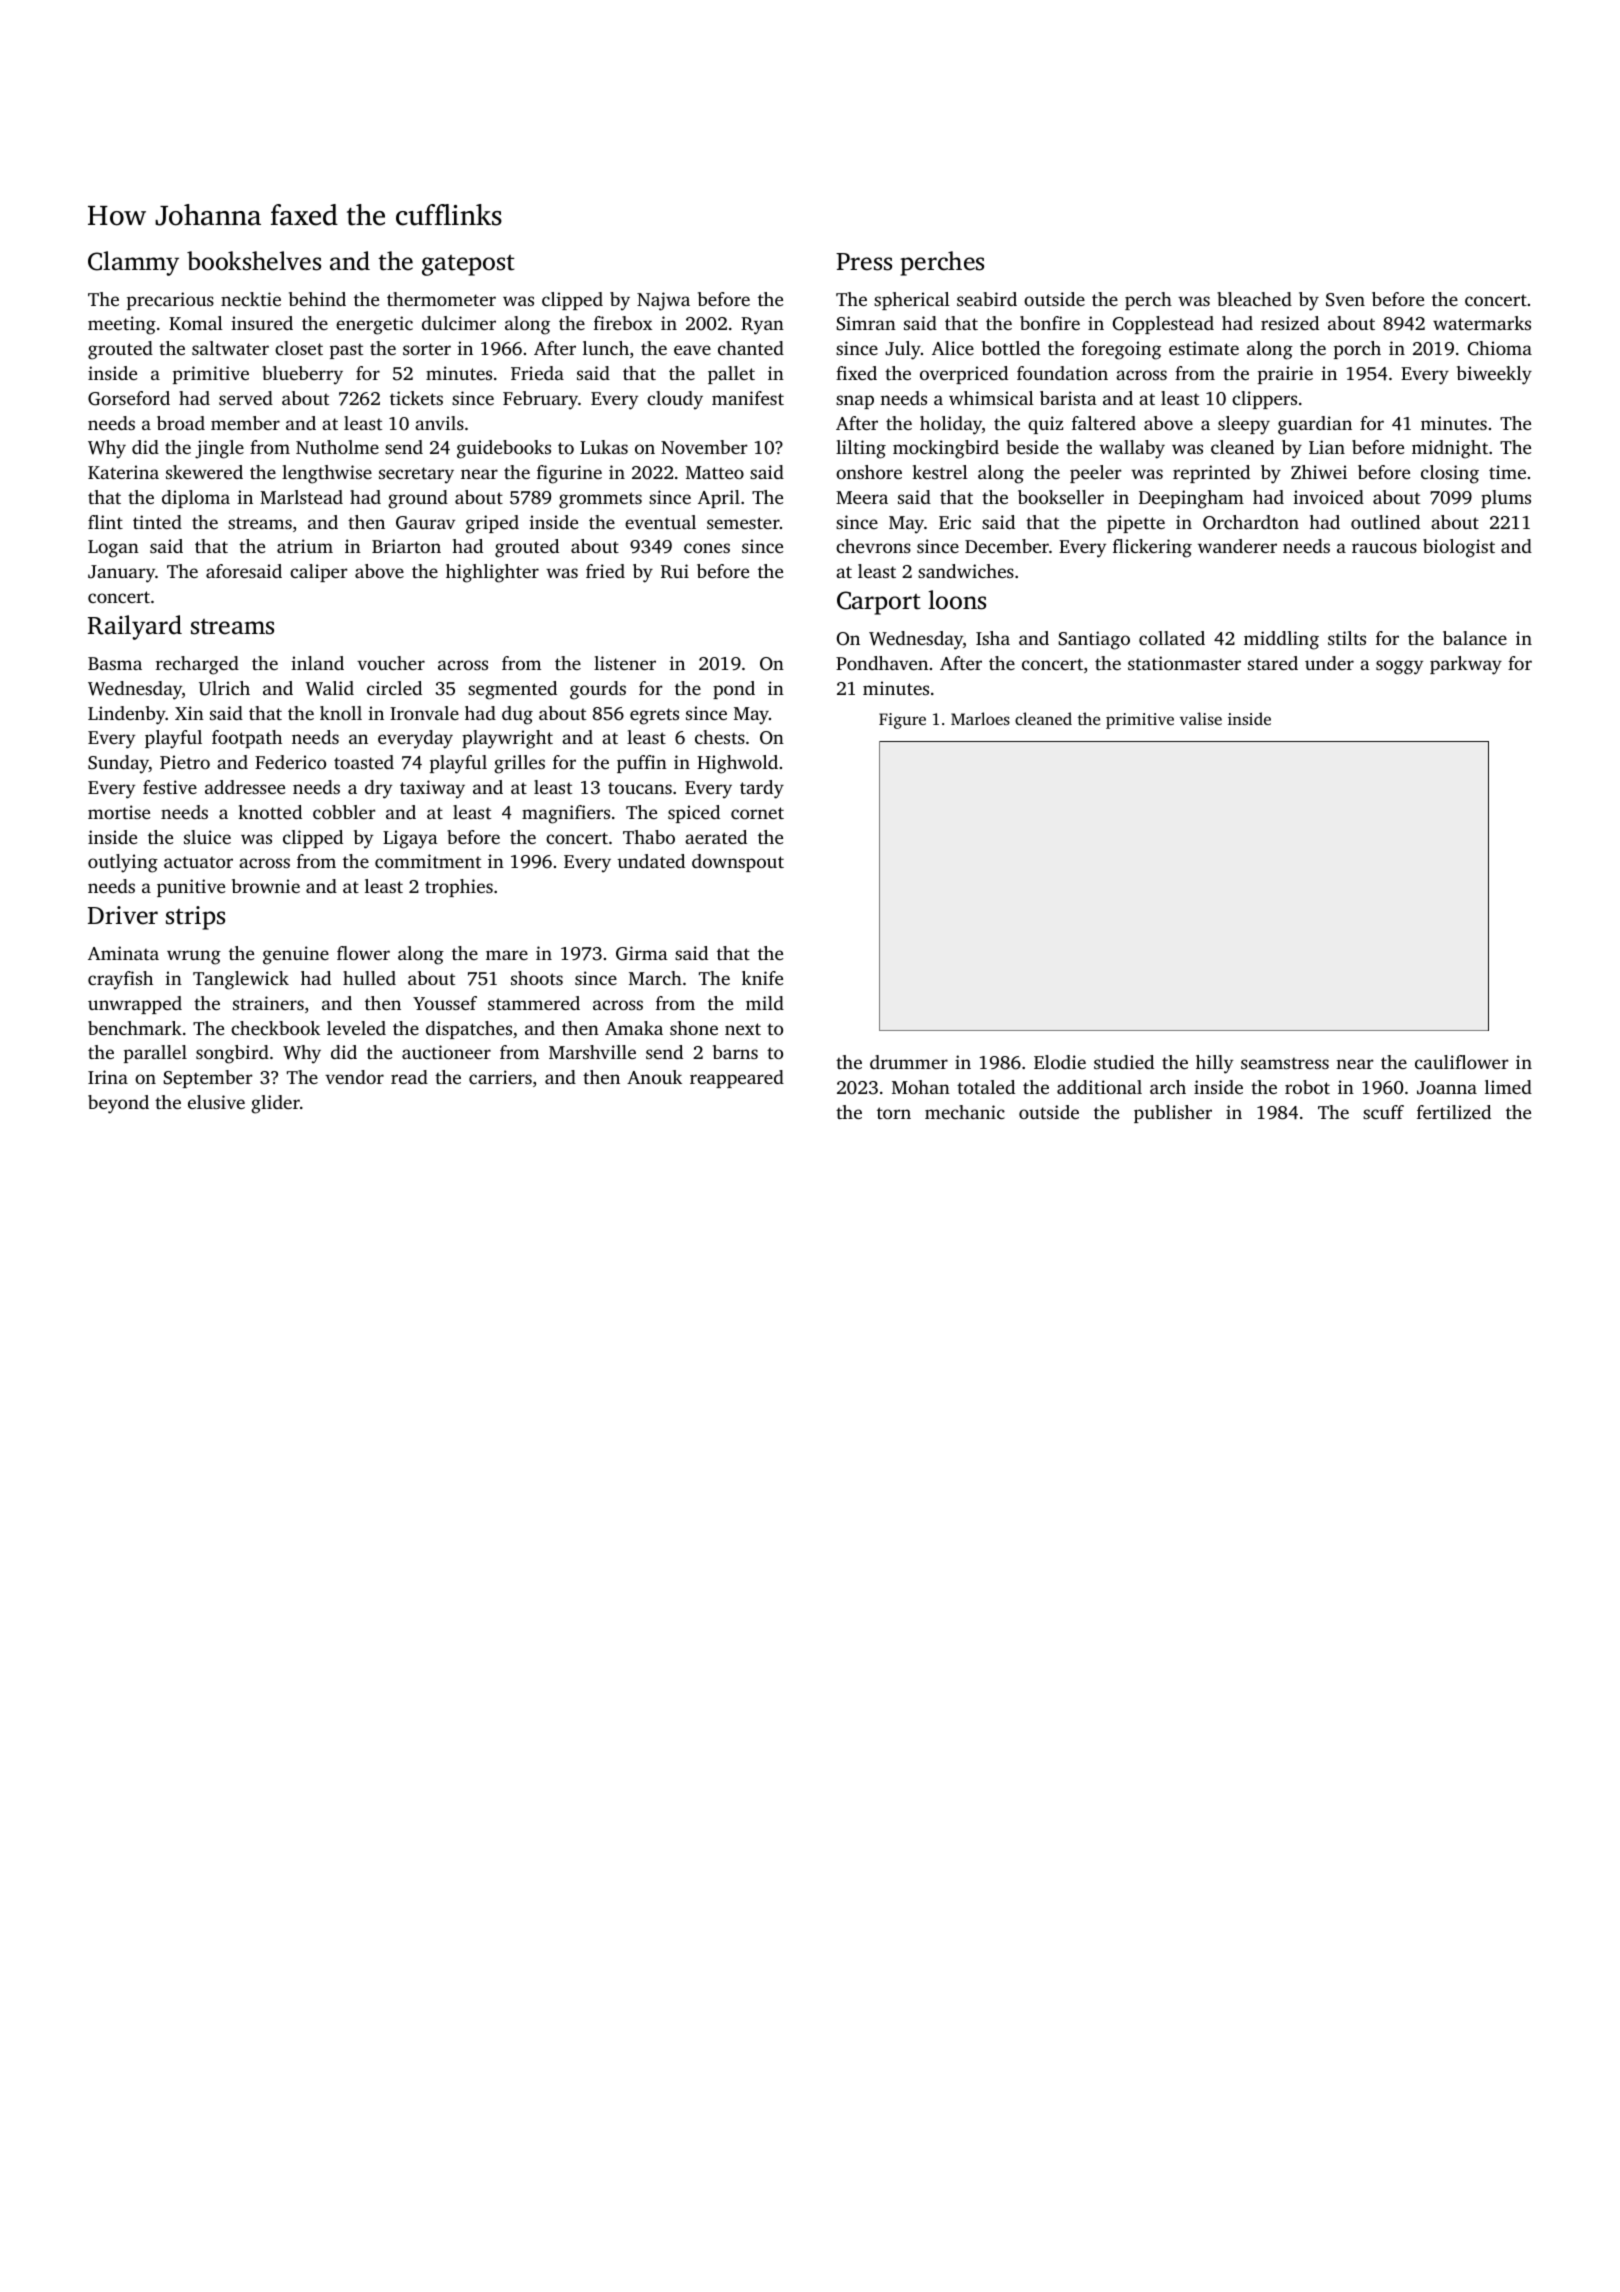 Image resolution: width=1620 pixels, height=2292 pixels. Describe the element at coordinates (1482, 323) in the page. I see `watermarks` at that location.
